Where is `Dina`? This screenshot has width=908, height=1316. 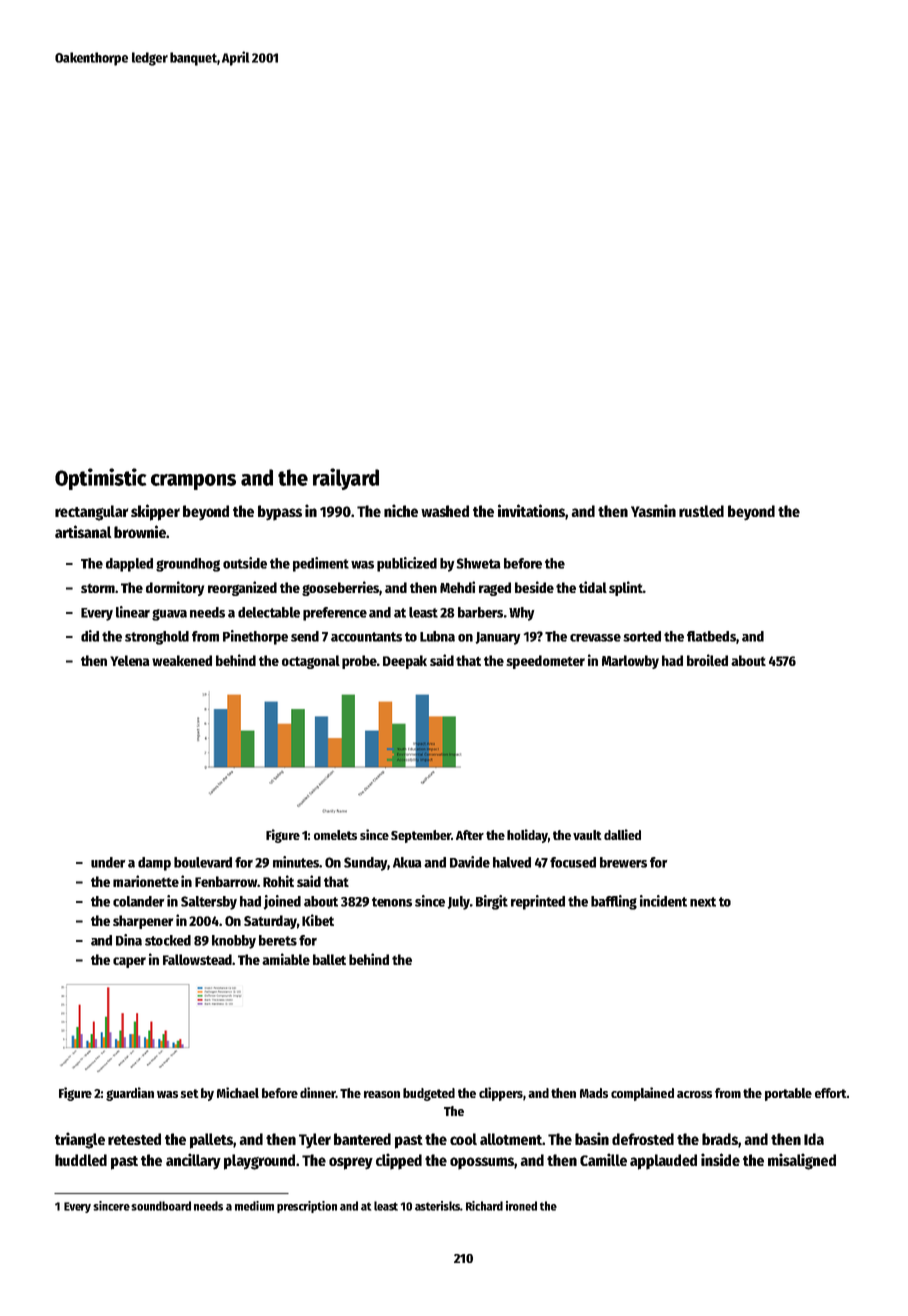 Dina is located at coordinates (129, 940).
